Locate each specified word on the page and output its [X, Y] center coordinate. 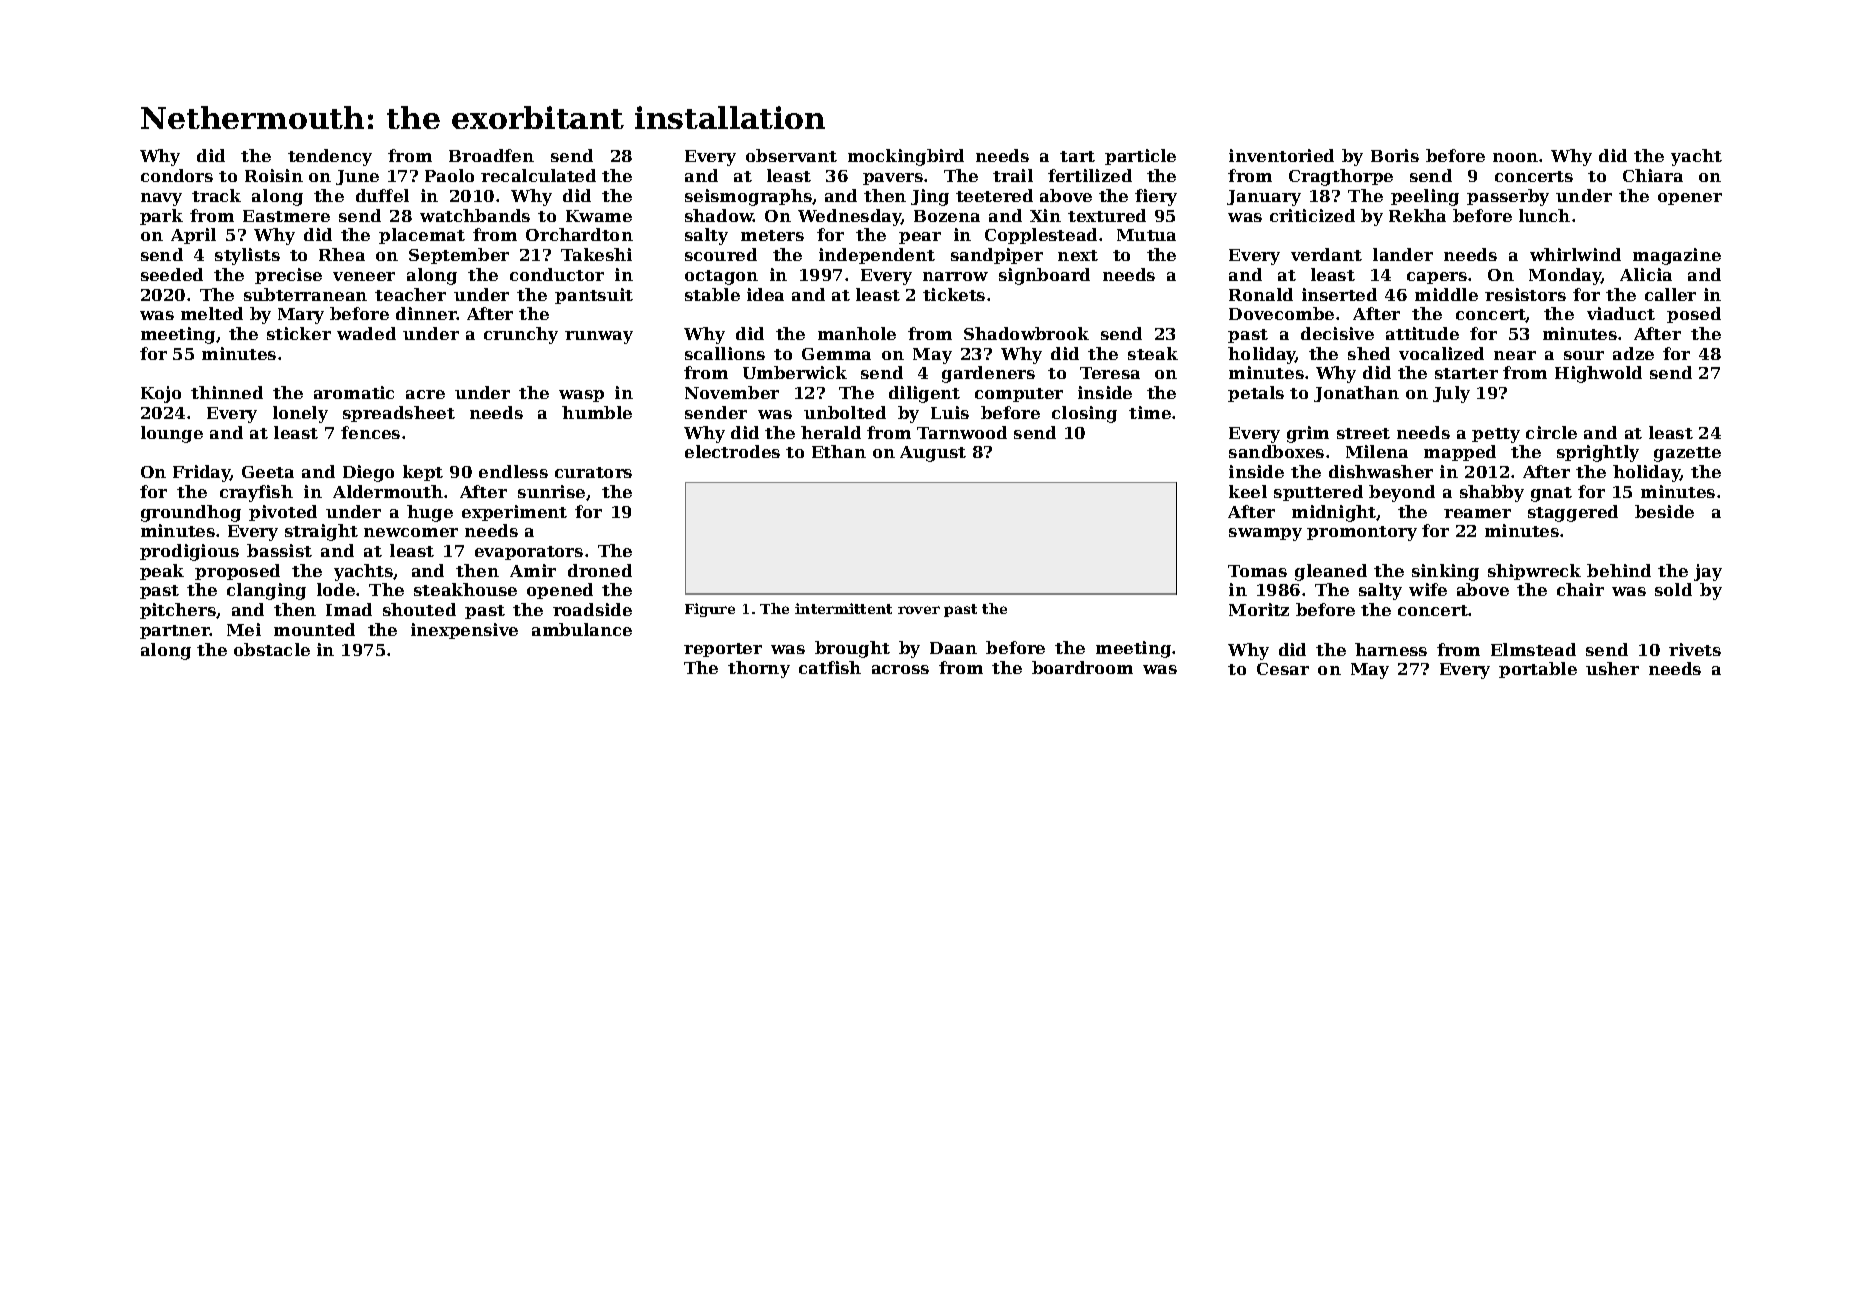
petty [1496, 435]
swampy [1265, 534]
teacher [410, 294]
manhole [857, 333]
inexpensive [464, 631]
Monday [1565, 276]
